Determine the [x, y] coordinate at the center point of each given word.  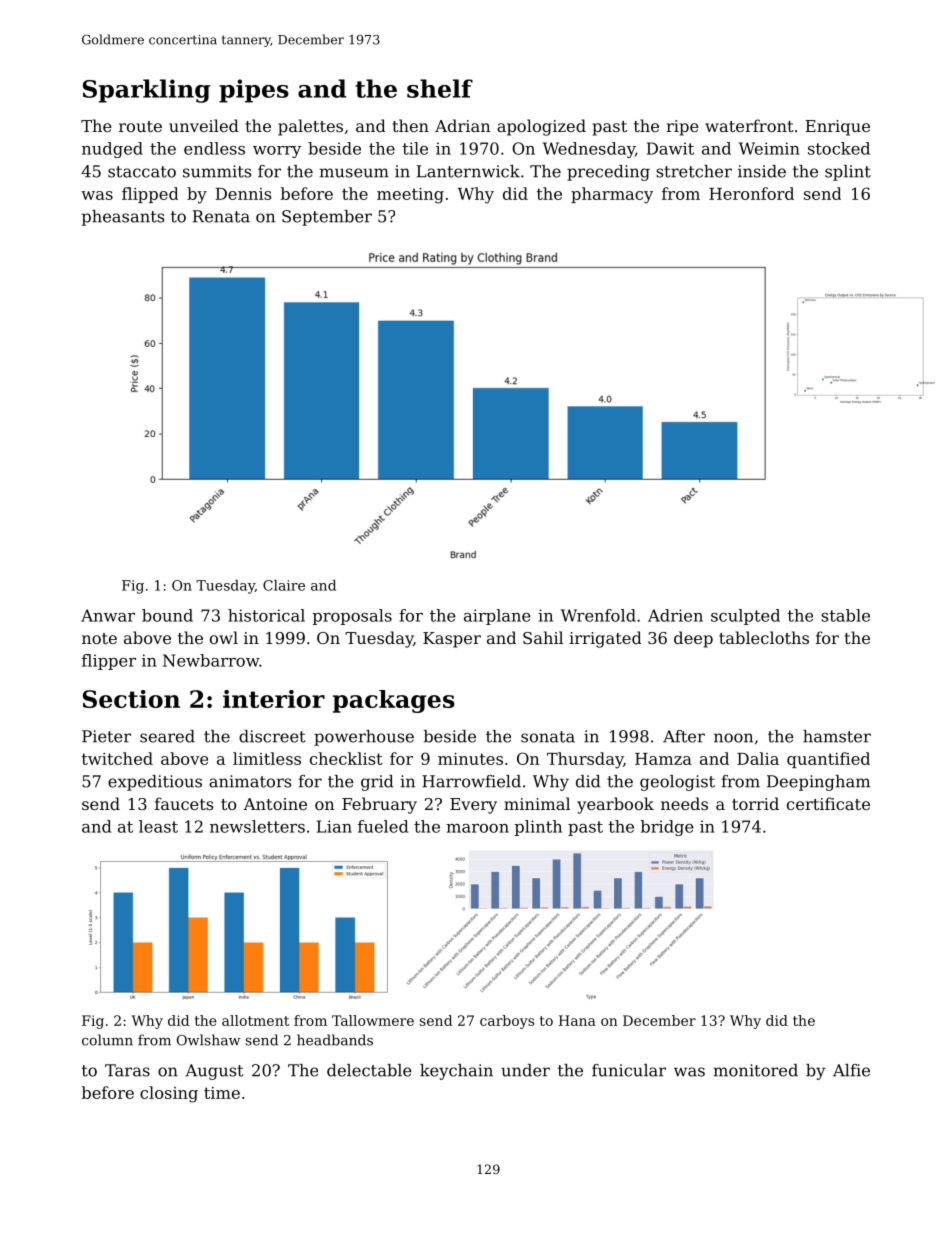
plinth [538, 828]
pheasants [123, 218]
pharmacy [612, 195]
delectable [369, 1070]
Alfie [851, 1070]
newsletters [257, 826]
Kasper [452, 640]
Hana [577, 1020]
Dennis [243, 194]
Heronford [751, 193]
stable [845, 615]
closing [169, 1094]
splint [848, 173]
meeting [410, 196]
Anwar [108, 615]
